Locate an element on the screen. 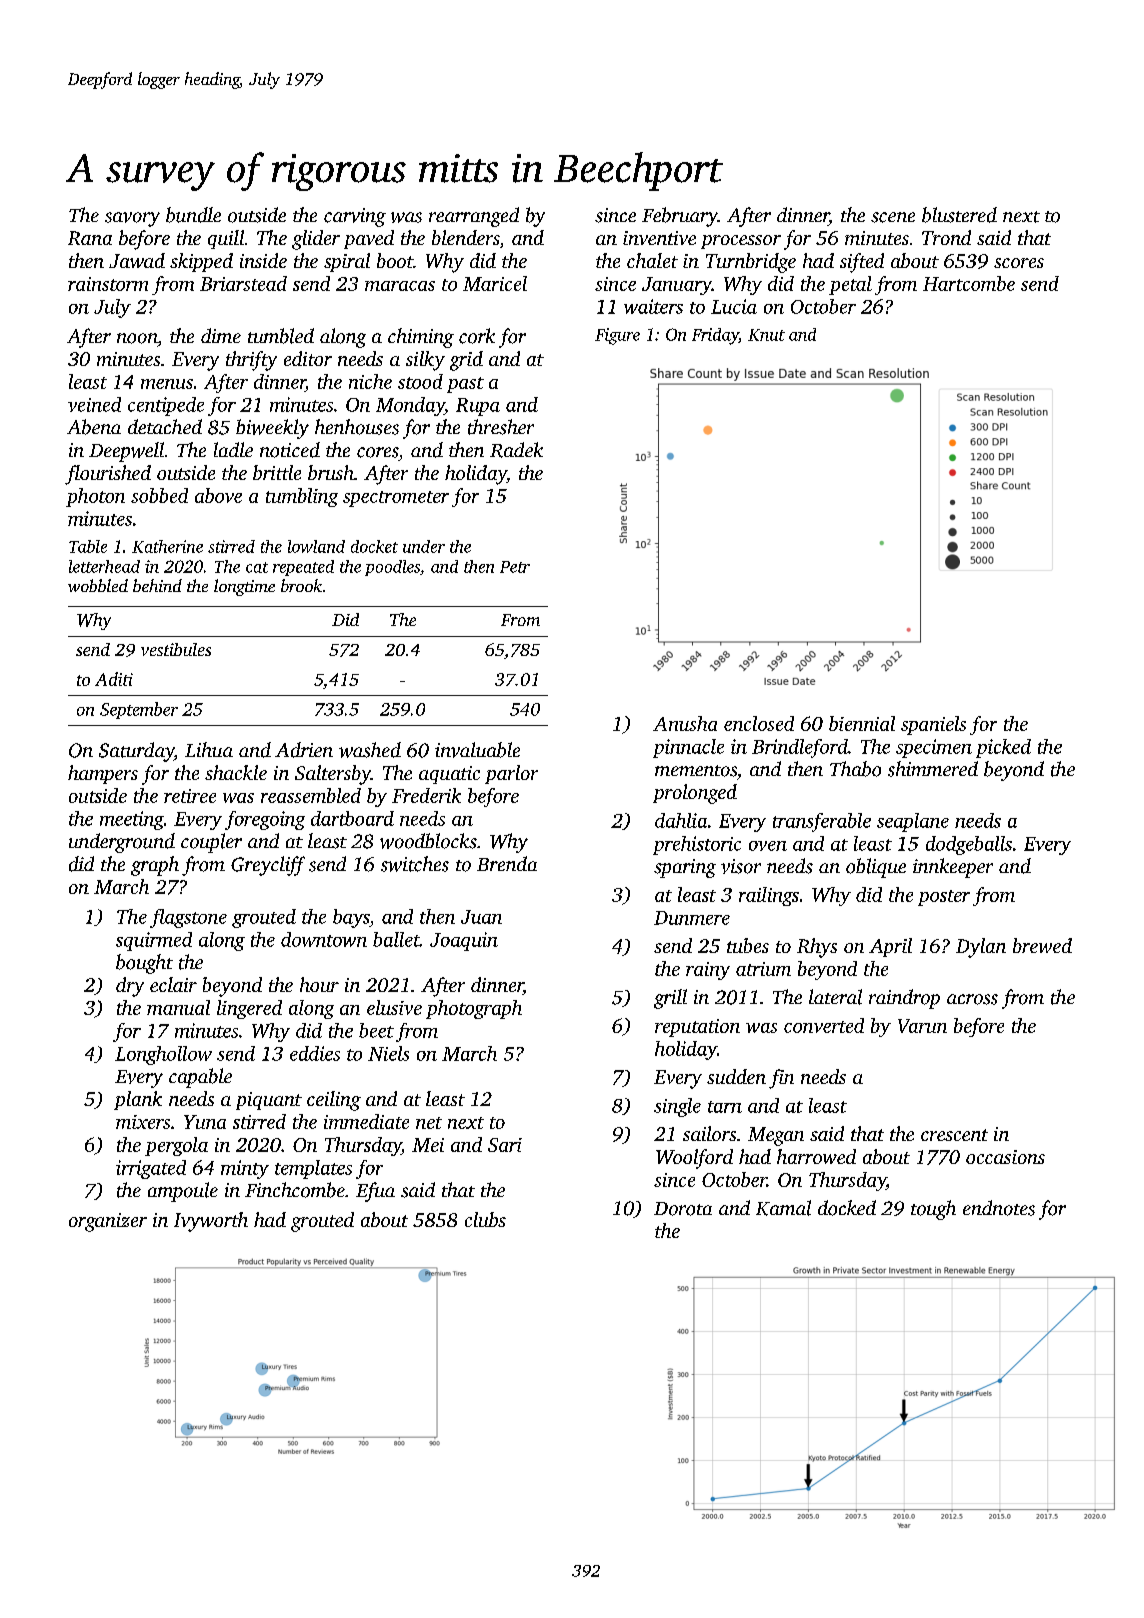 The height and width of the screenshot is (1618, 1144). poster is located at coordinates (944, 898).
